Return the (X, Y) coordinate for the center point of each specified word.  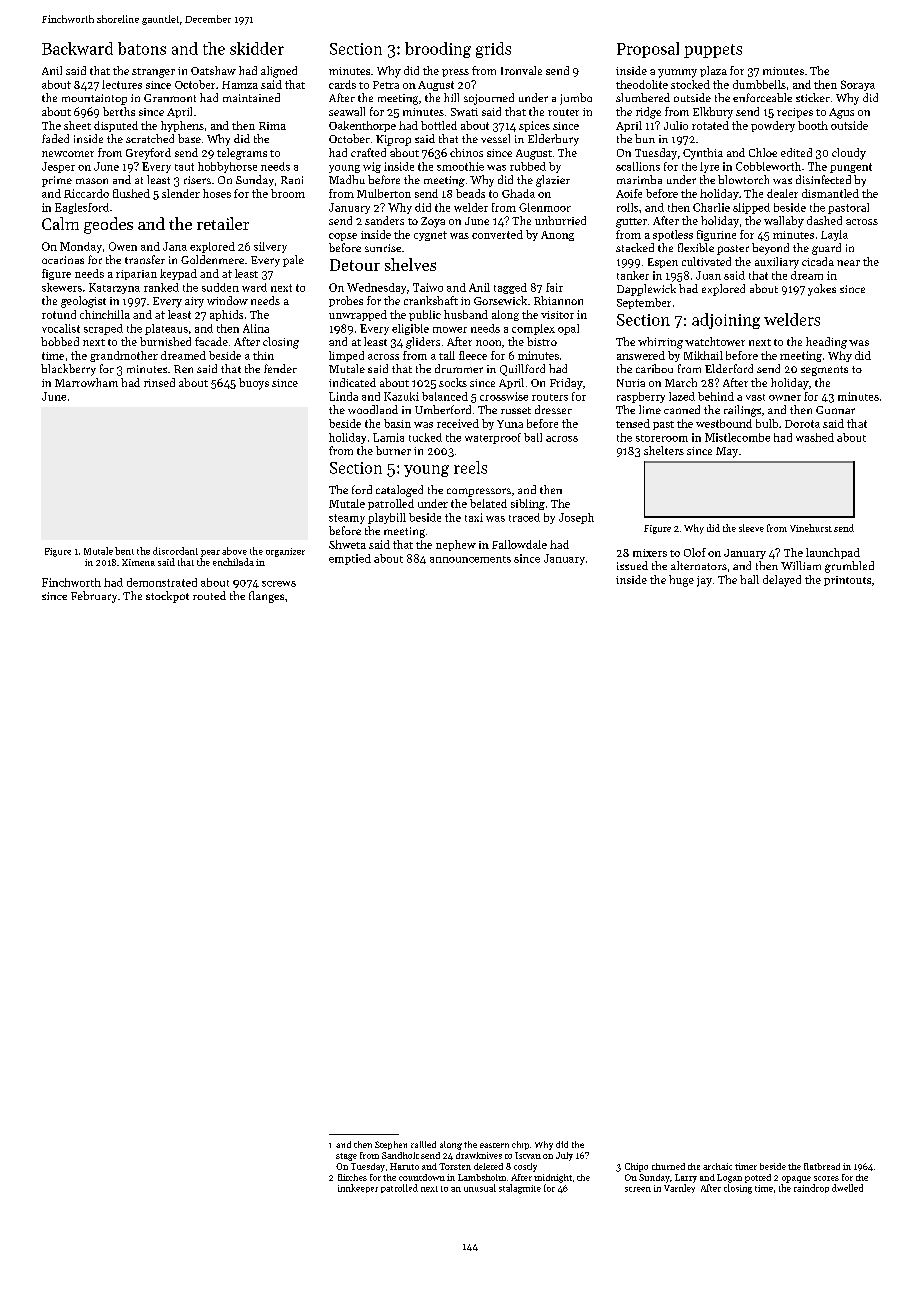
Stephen (391, 1145)
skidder (257, 48)
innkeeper (358, 1188)
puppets (713, 51)
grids (493, 50)
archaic (717, 1166)
